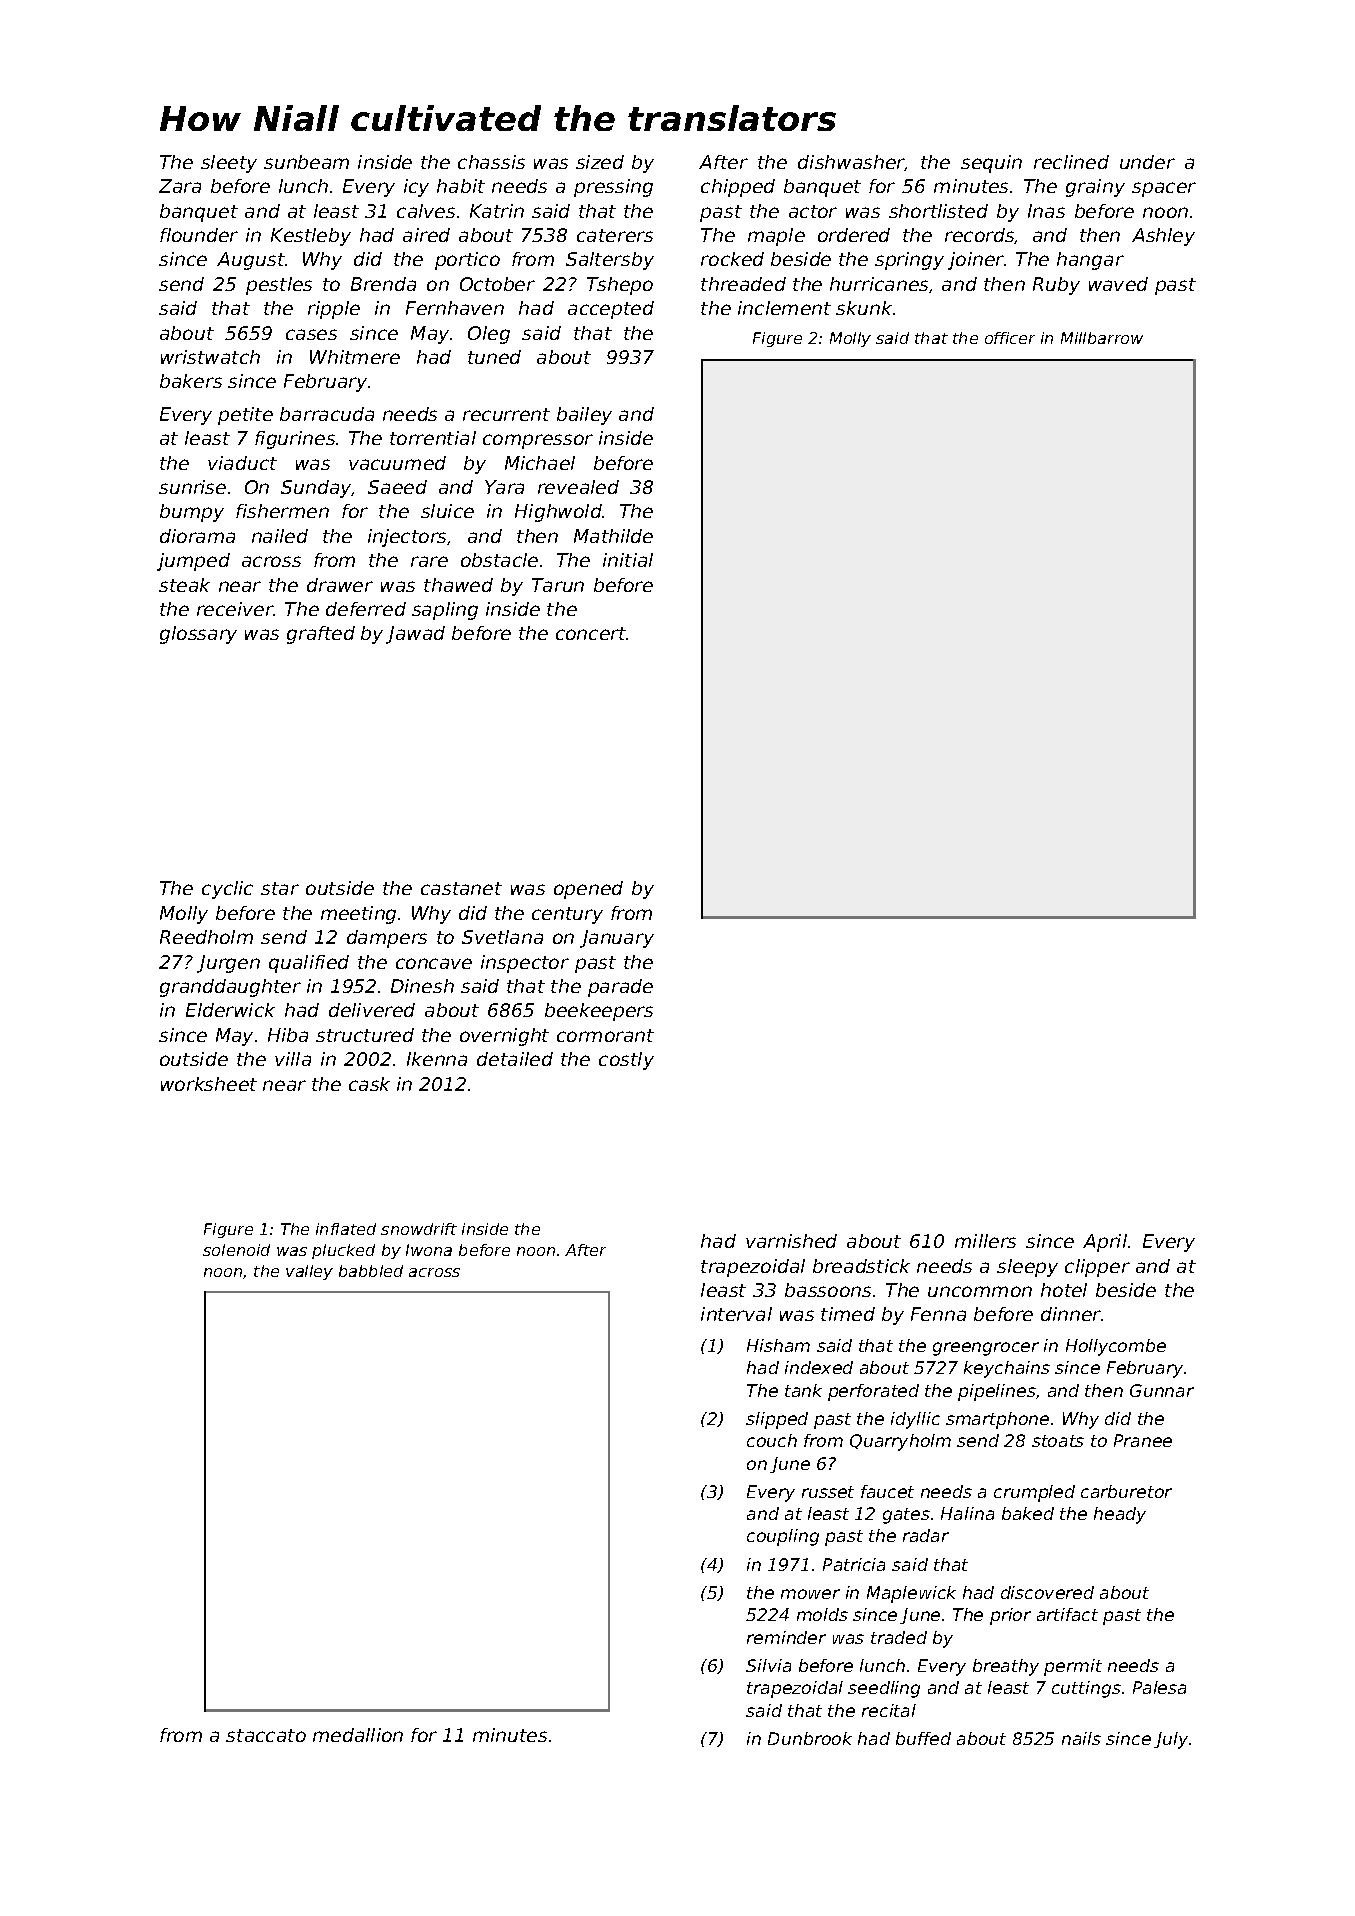 The image size is (1355, 1916). What do you see at coordinates (772, 1440) in the screenshot?
I see `couch` at bounding box center [772, 1440].
